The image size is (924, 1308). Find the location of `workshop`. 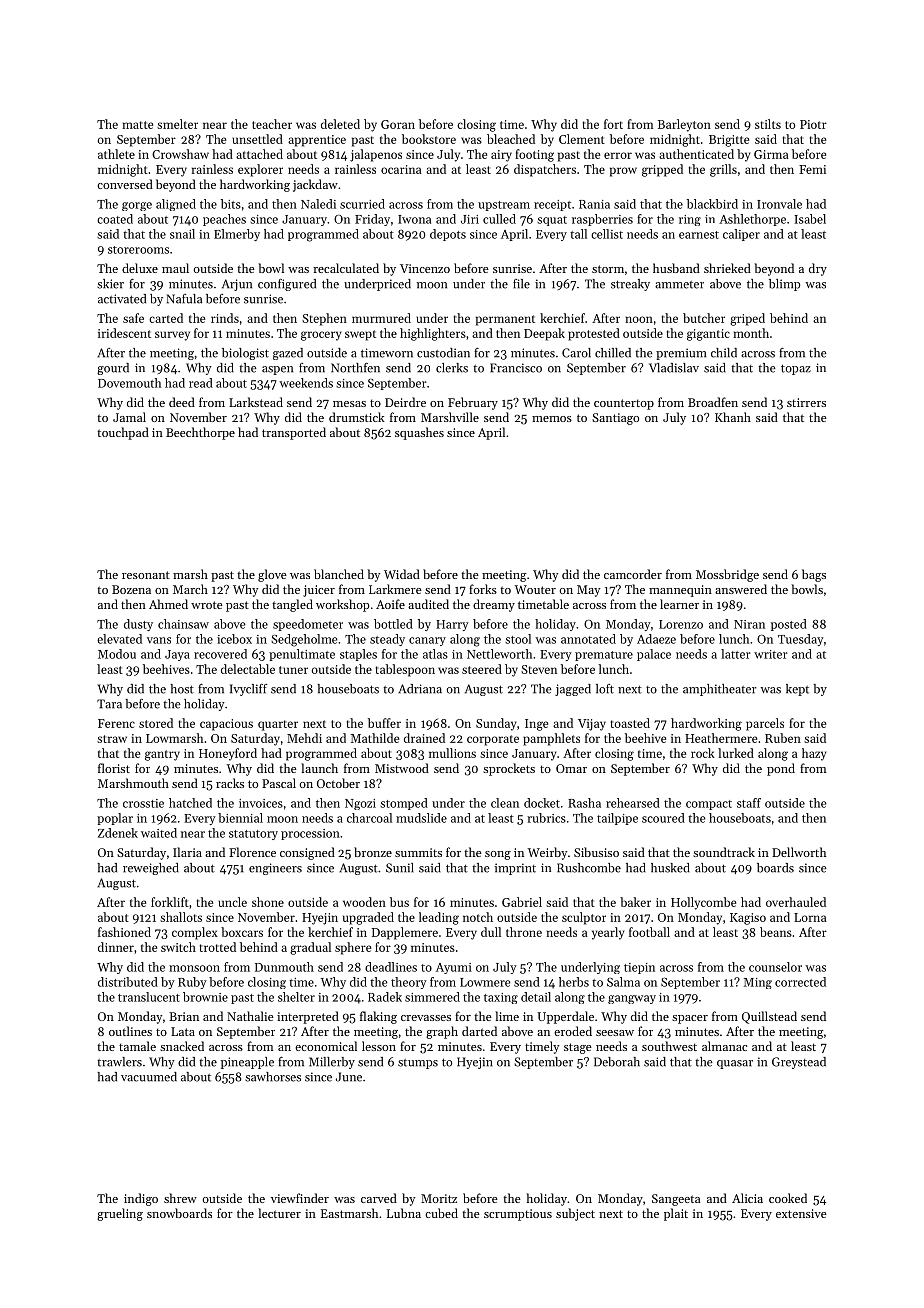

workshop is located at coordinates (342, 605).
